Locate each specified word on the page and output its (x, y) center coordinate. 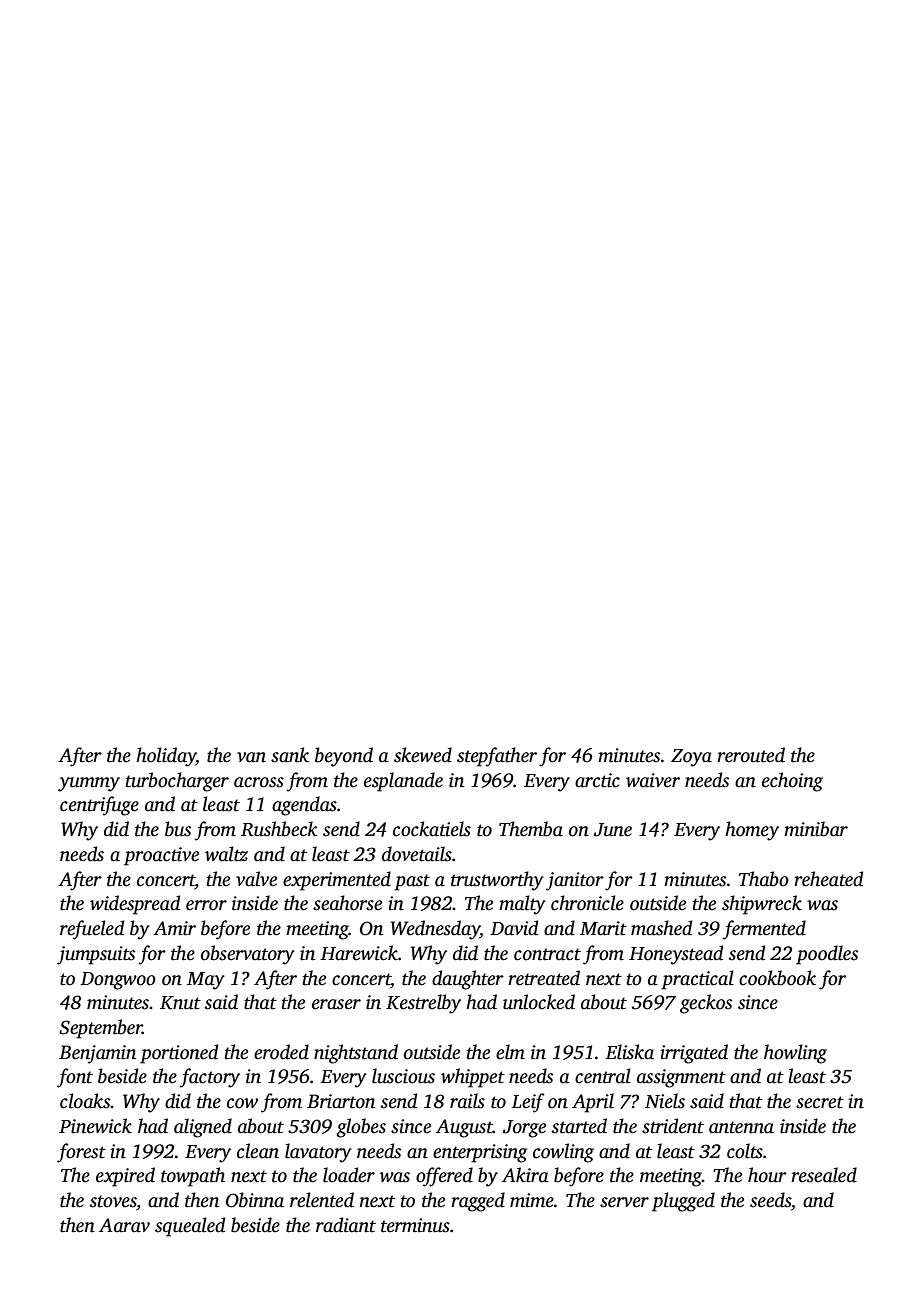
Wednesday (435, 930)
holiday (166, 757)
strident (673, 1126)
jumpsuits (96, 955)
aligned (203, 1128)
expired (125, 1177)
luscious (403, 1076)
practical (697, 980)
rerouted (751, 755)
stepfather (497, 757)
